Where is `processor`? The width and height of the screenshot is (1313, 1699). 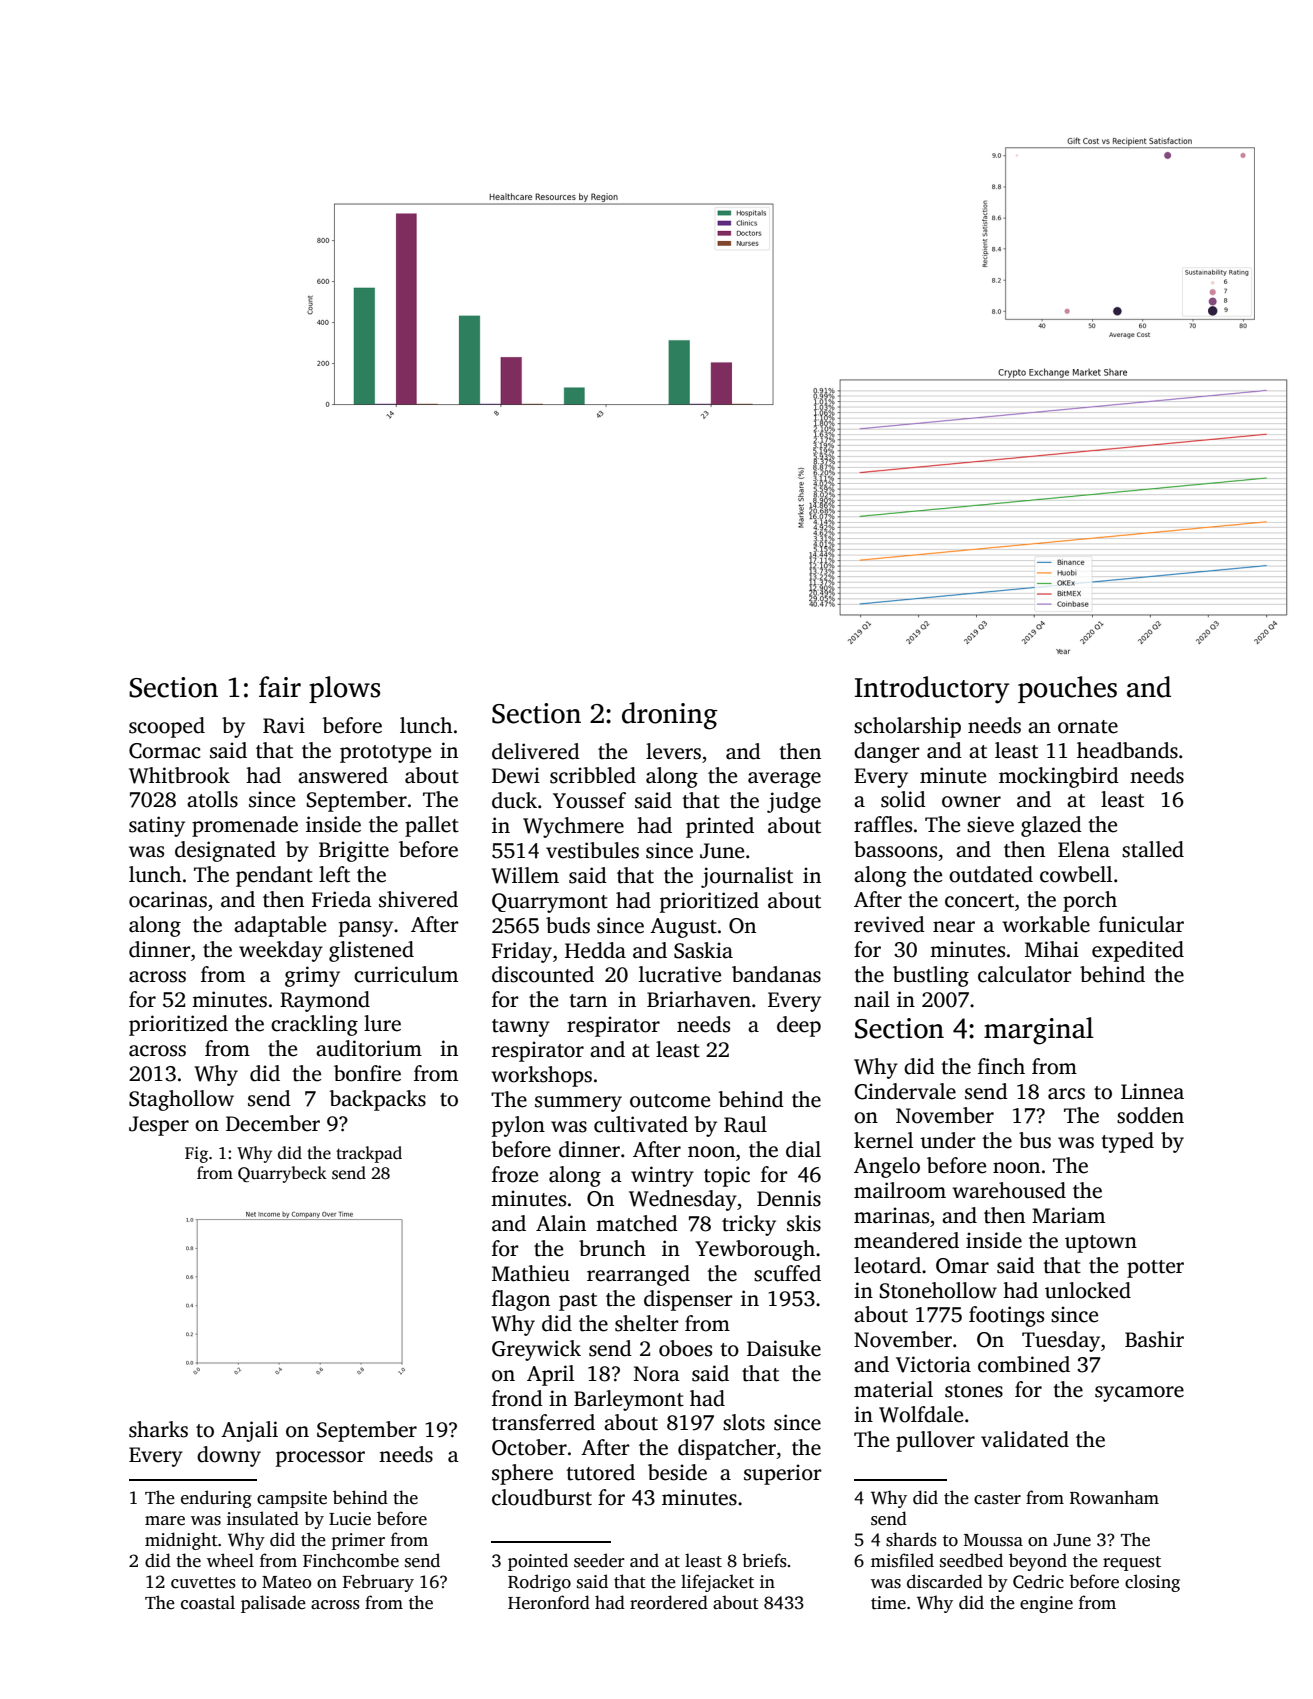
processor is located at coordinates (320, 1459).
